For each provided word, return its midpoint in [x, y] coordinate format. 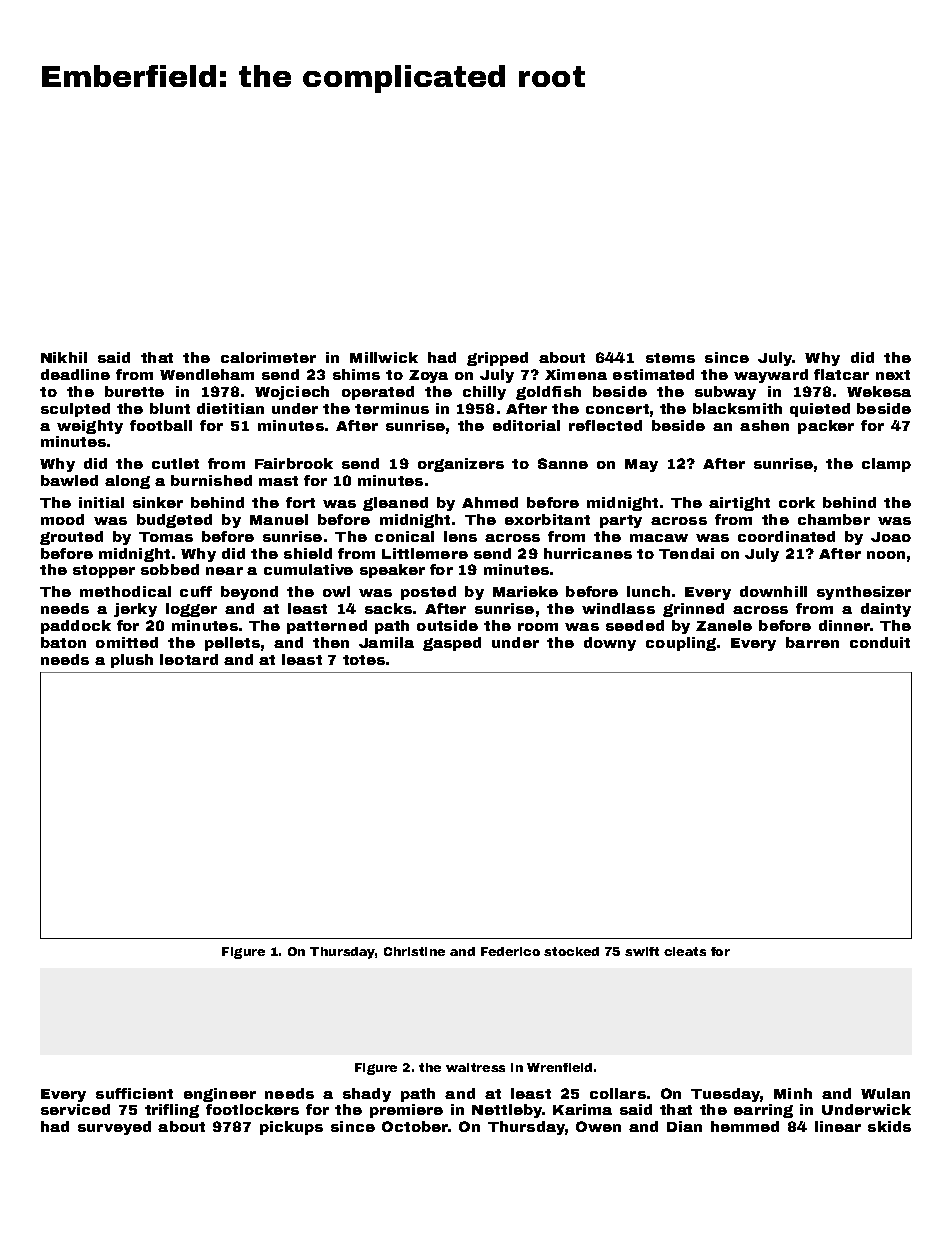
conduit [880, 642]
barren [812, 642]
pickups [291, 1128]
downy [610, 644]
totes [364, 660]
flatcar [841, 374]
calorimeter [268, 357]
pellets [232, 644]
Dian [684, 1126]
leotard [189, 659]
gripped [497, 359]
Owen [598, 1126]
